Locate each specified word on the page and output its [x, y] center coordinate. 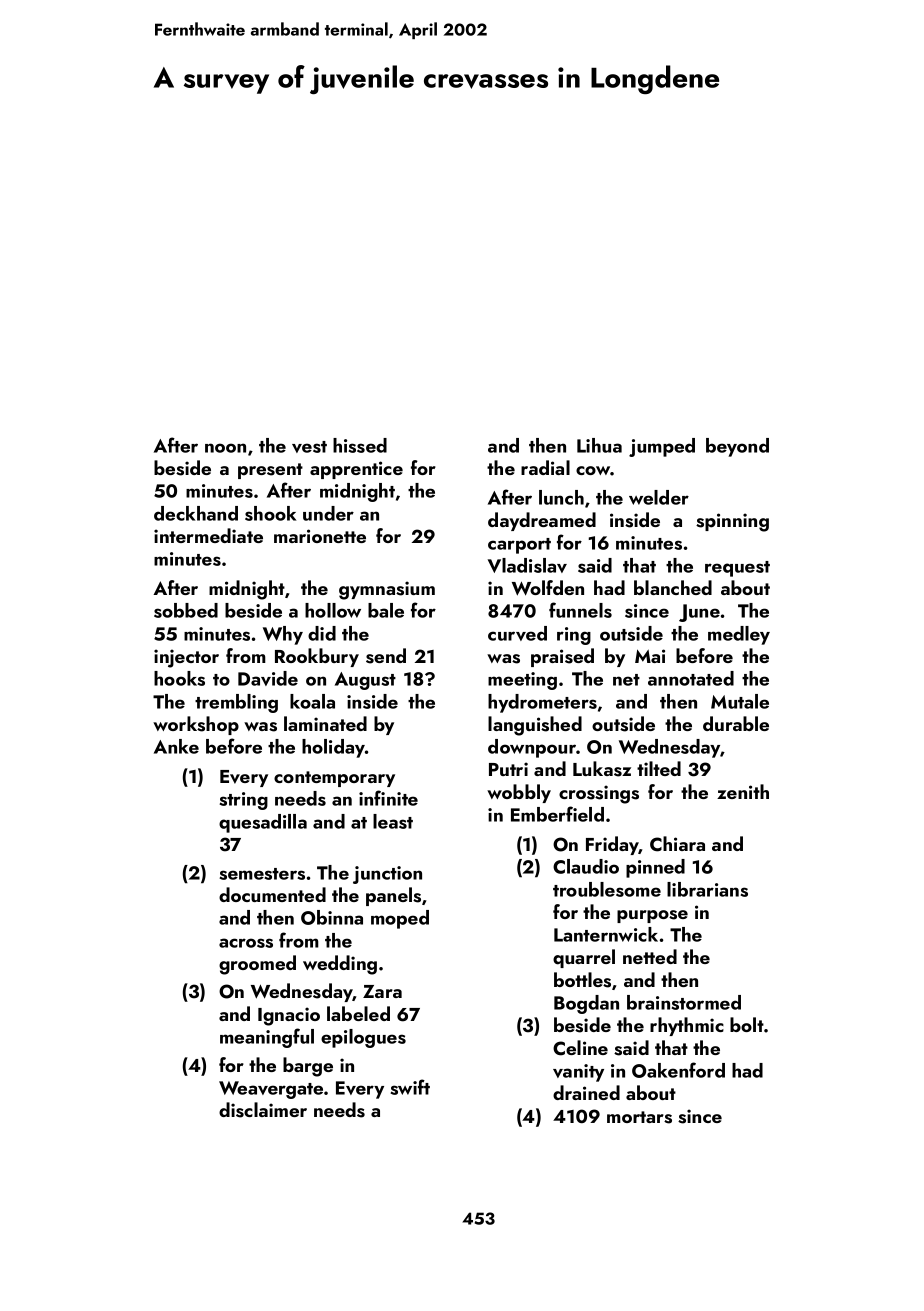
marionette [320, 536]
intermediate [208, 535]
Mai [650, 656]
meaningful [267, 1038]
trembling [236, 703]
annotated [691, 678]
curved [517, 633]
